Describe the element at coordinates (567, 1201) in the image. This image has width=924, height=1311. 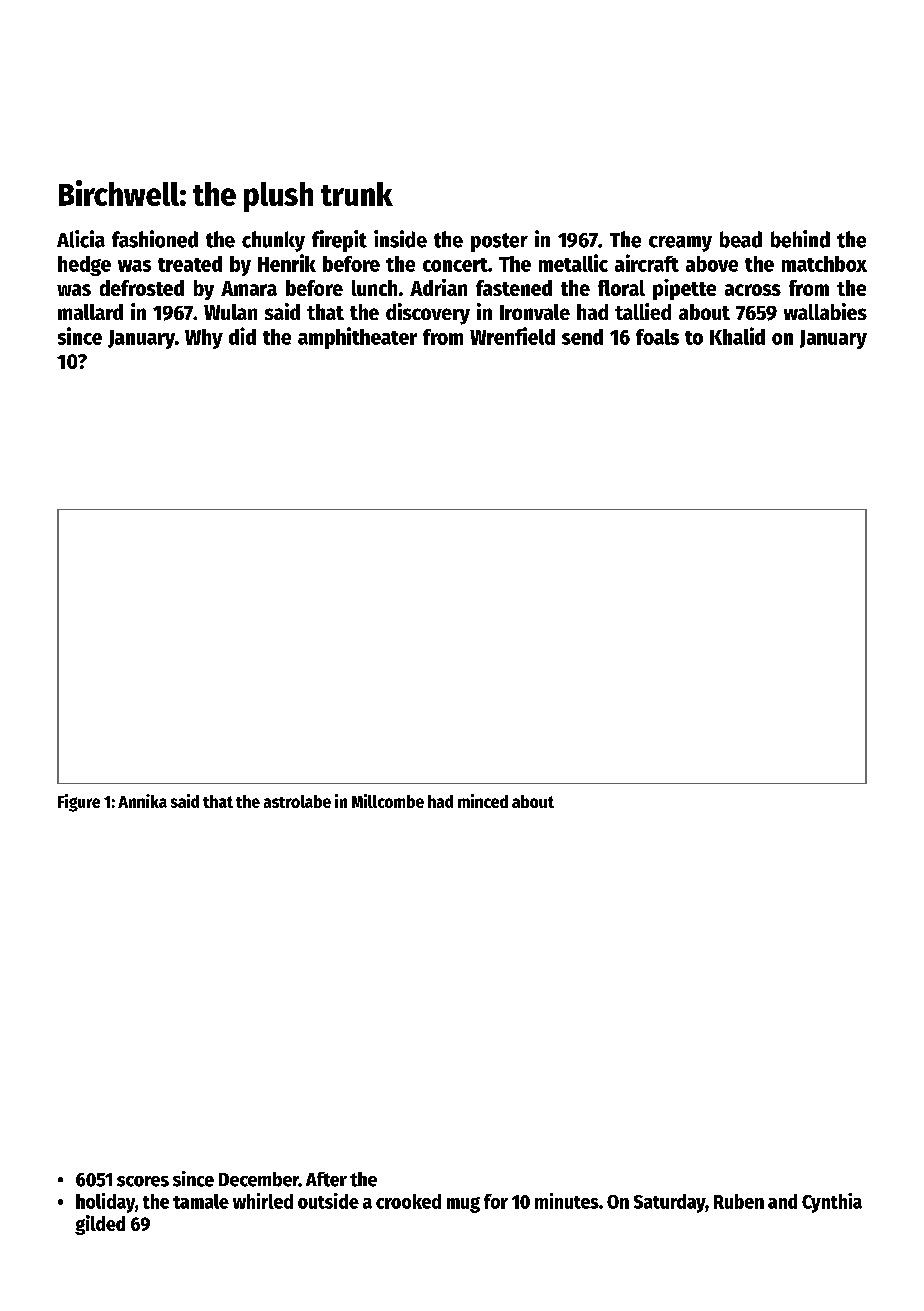
I see `minutes` at that location.
